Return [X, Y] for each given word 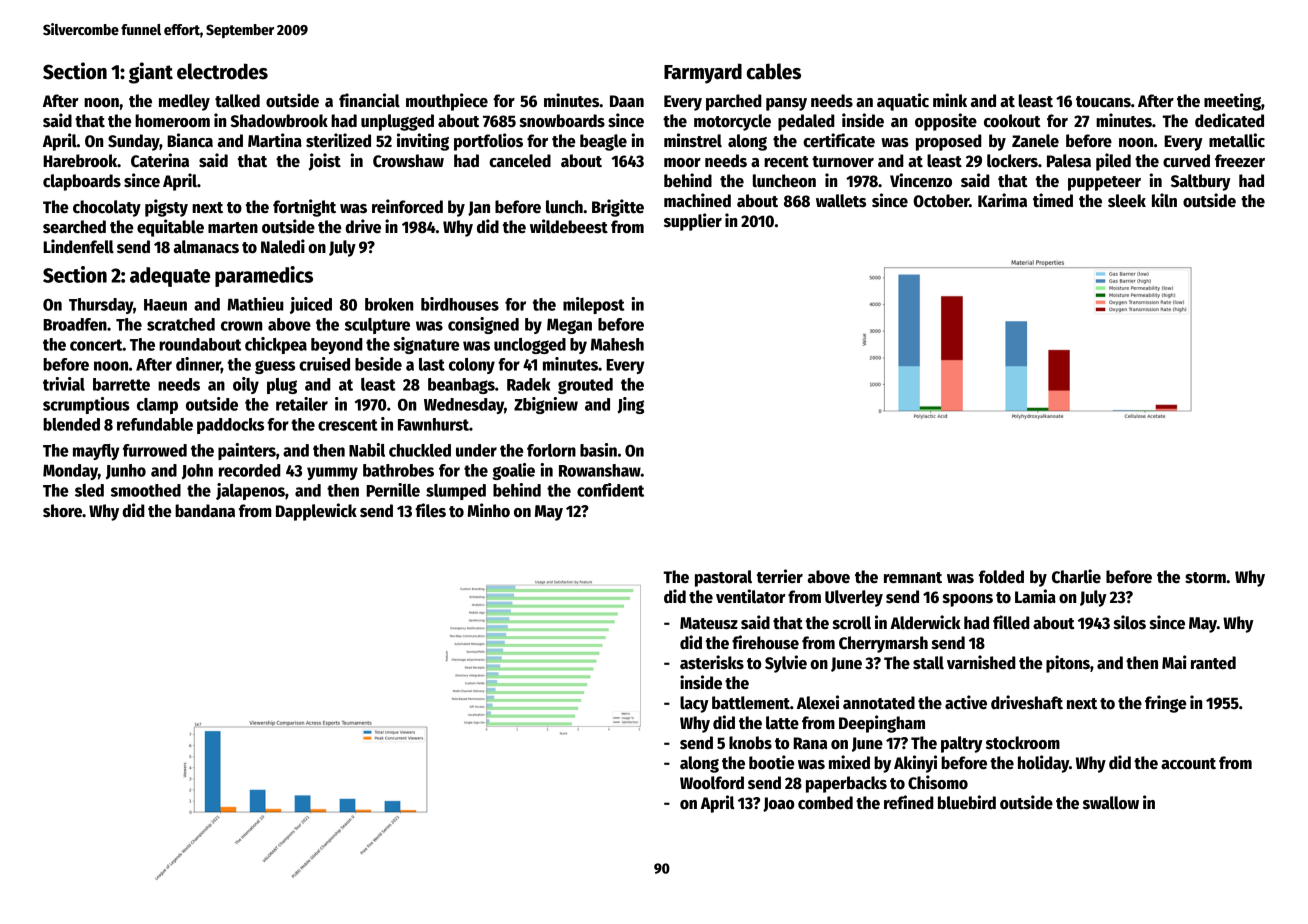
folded [1001, 577]
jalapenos [250, 491]
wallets [841, 201]
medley [184, 102]
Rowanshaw [600, 470]
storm [1205, 578]
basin [598, 450]
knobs [750, 743]
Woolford [712, 783]
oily [246, 385]
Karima [1002, 200]
